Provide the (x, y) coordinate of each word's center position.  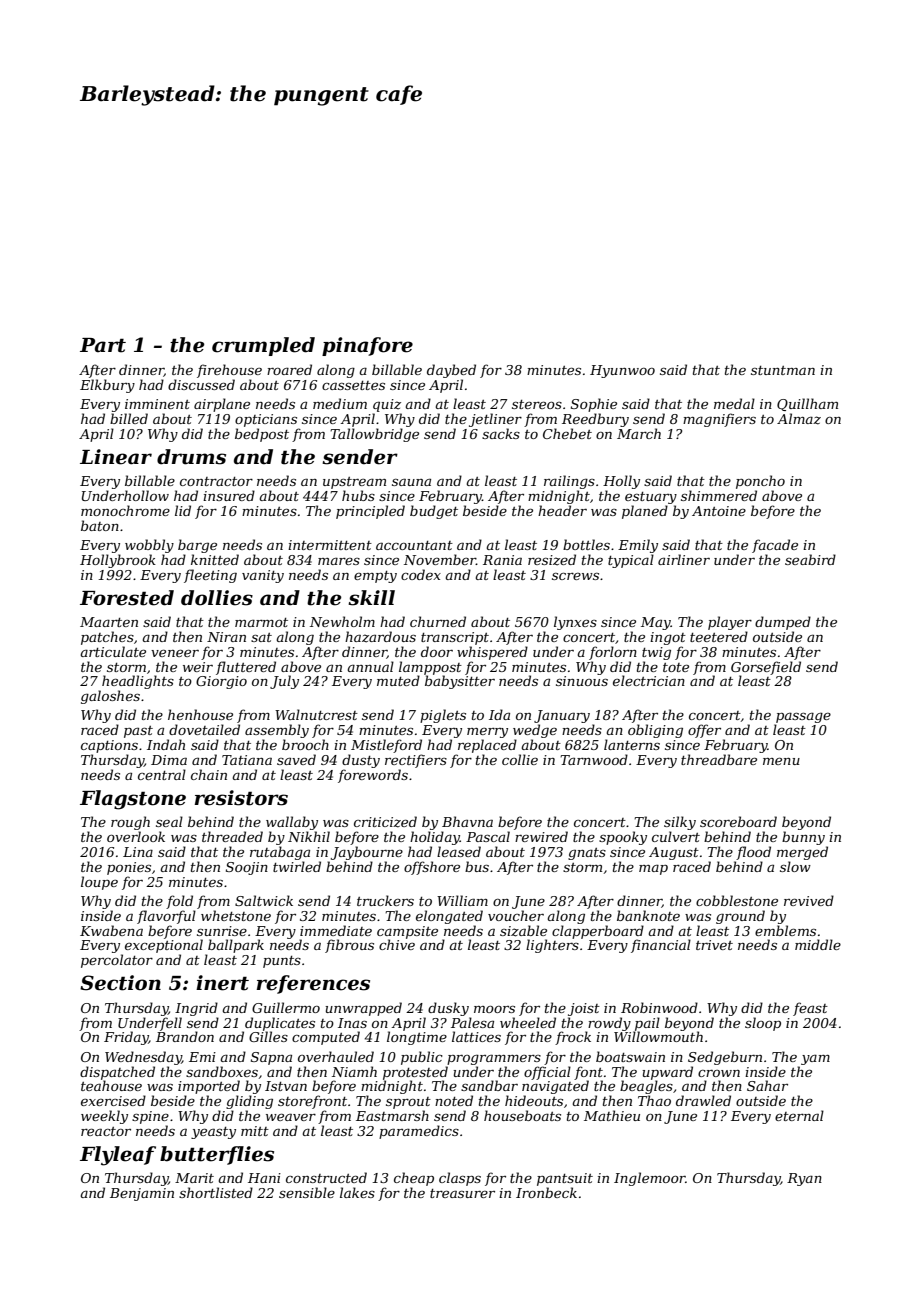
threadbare (719, 759)
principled (370, 512)
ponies (129, 868)
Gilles (268, 1036)
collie (520, 759)
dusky (448, 1009)
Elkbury (107, 386)
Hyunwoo (622, 371)
